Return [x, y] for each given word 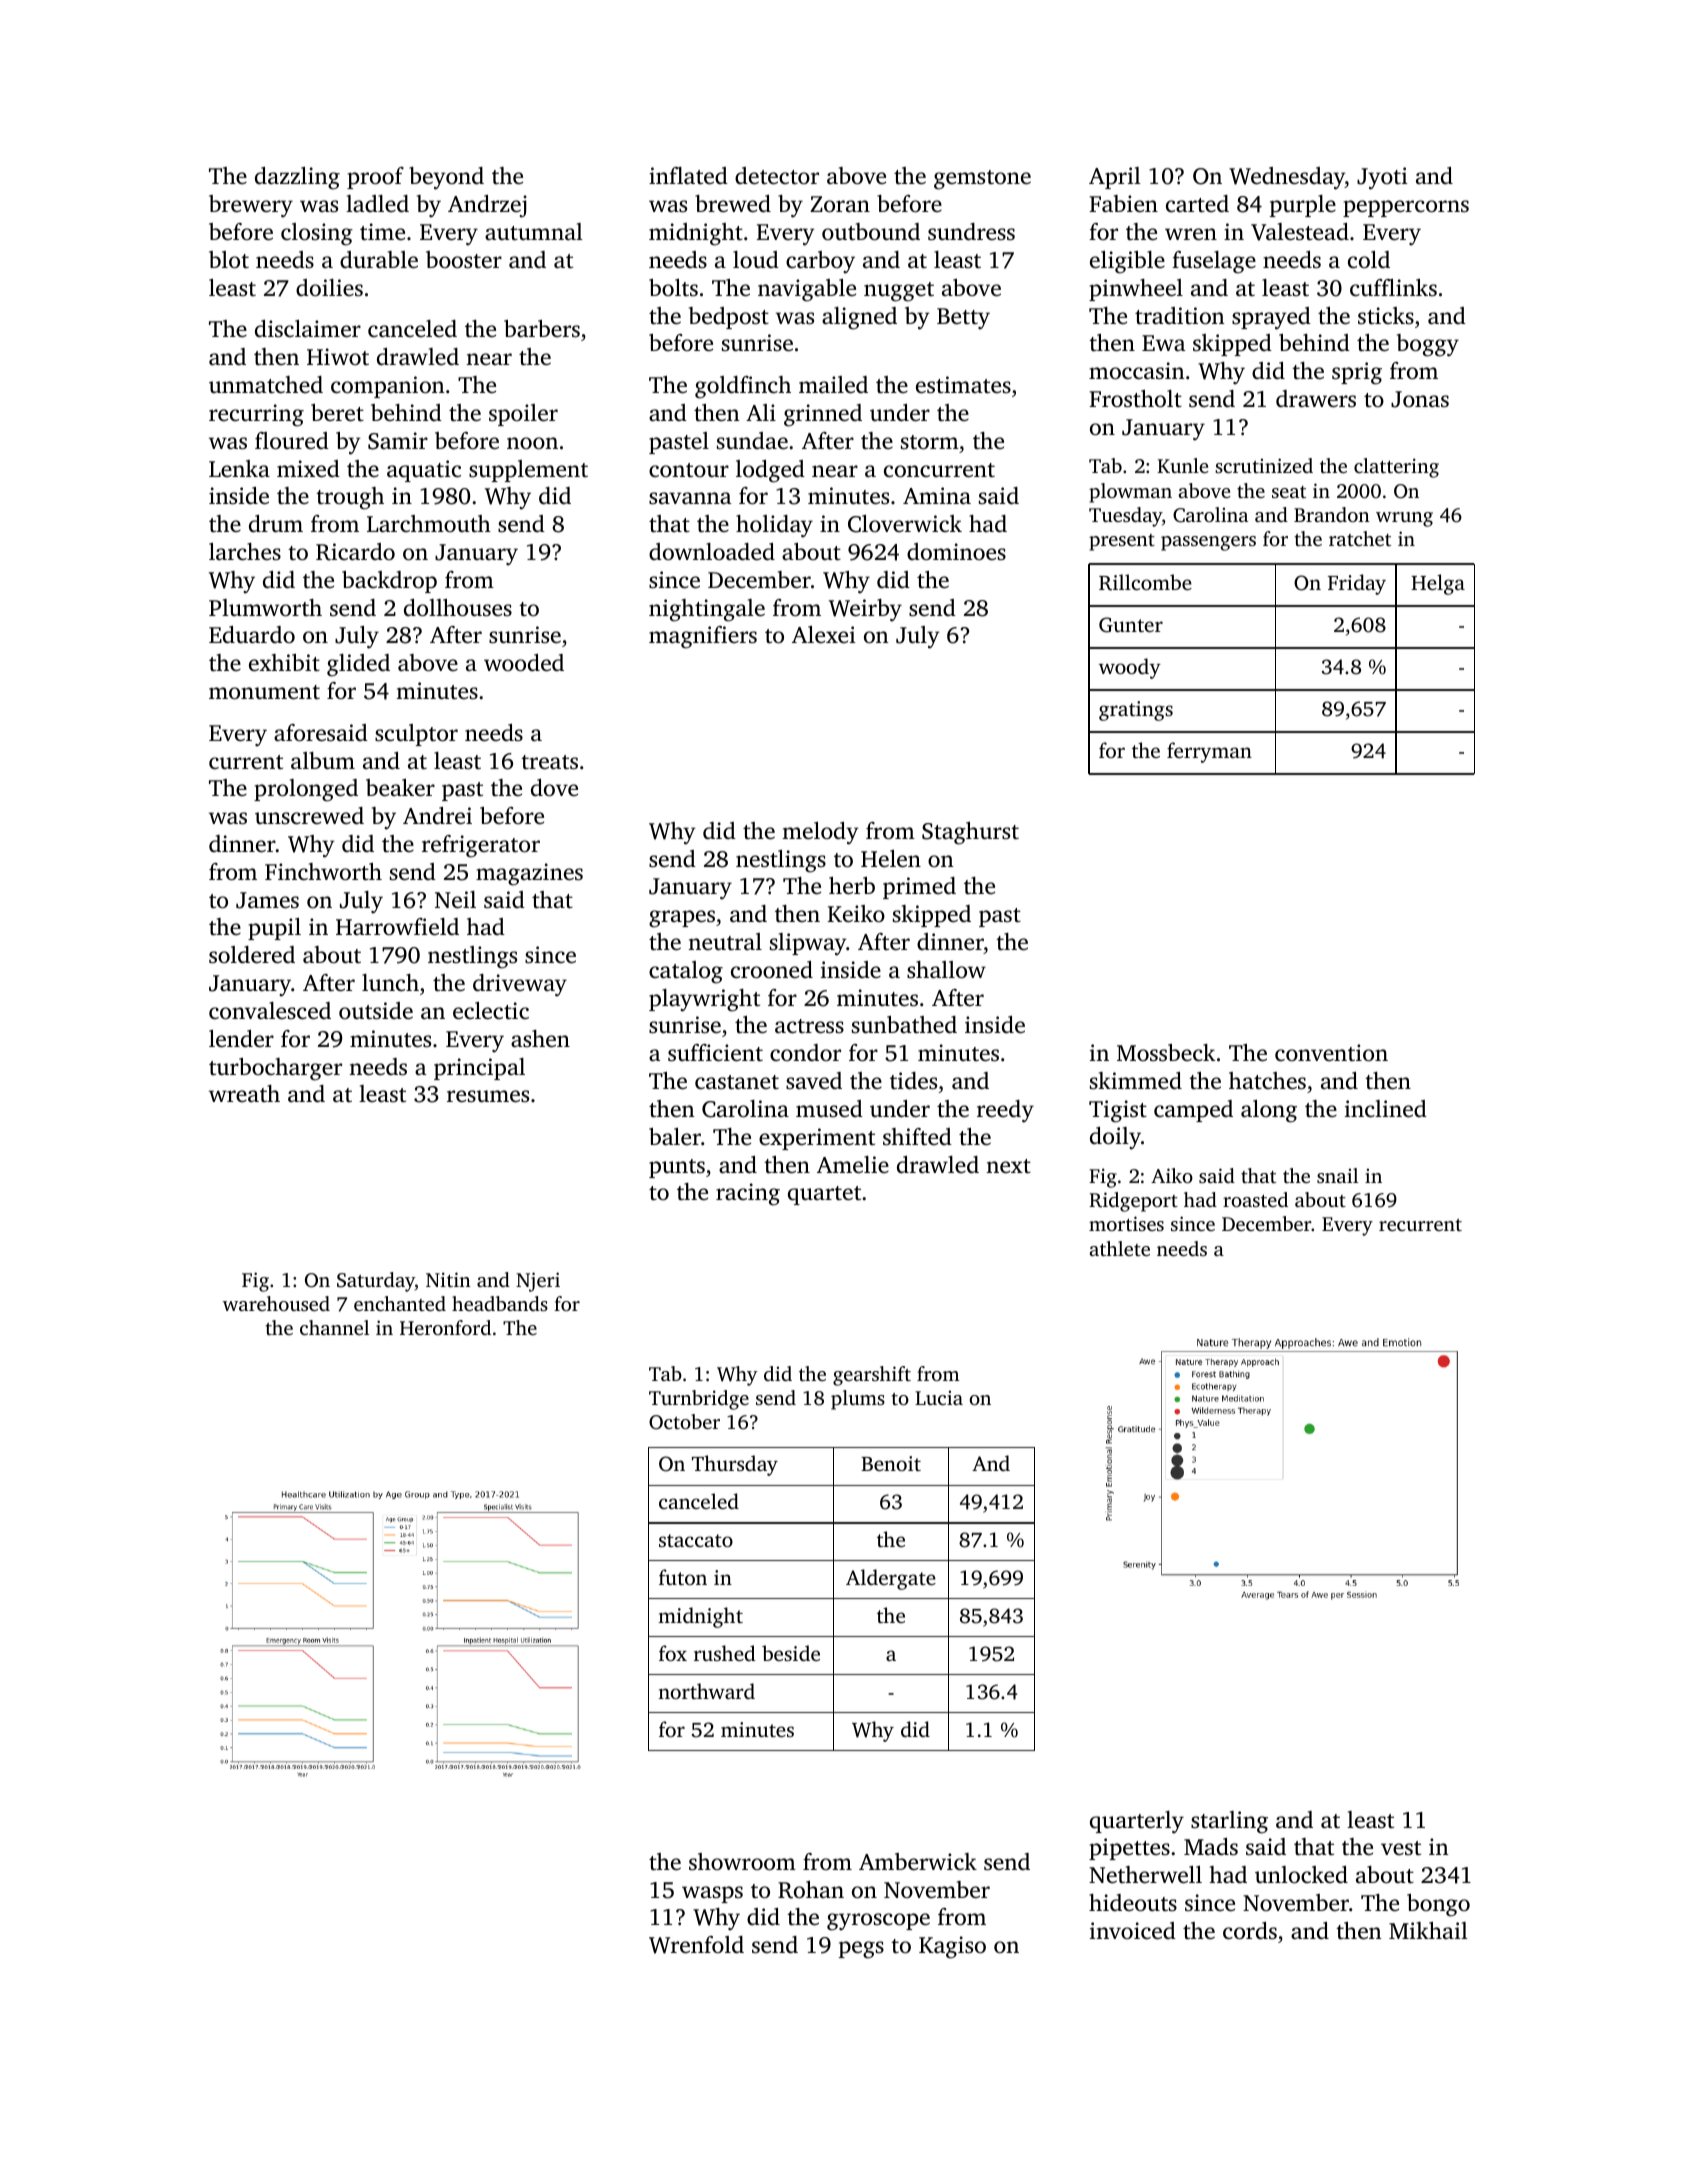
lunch [390, 983]
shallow [946, 970]
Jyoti [1382, 178]
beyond [446, 178]
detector [777, 176]
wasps [712, 1894]
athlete [1119, 1248]
